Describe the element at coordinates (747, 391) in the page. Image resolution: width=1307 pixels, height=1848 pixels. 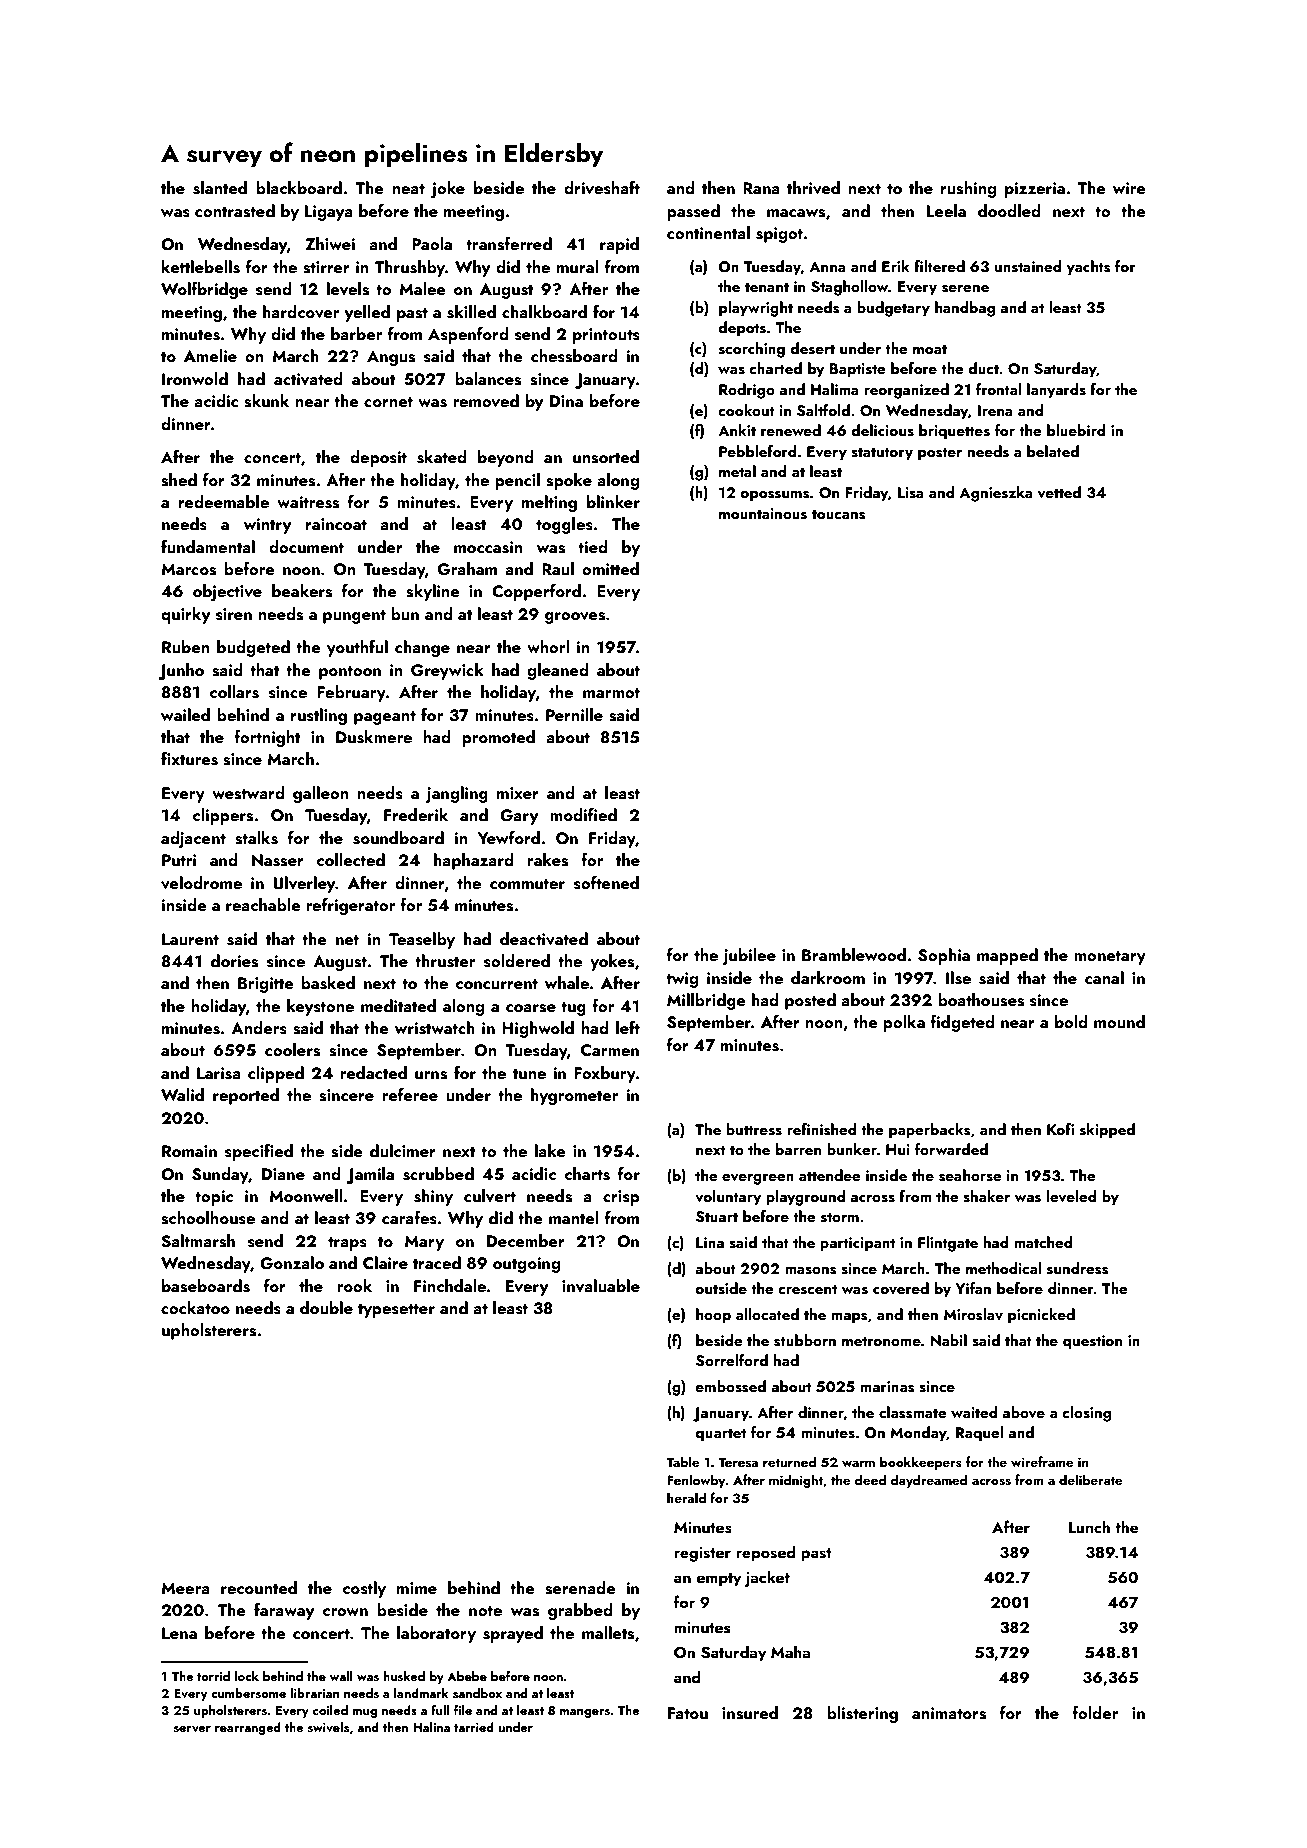
I see `Rodrigo` at that location.
